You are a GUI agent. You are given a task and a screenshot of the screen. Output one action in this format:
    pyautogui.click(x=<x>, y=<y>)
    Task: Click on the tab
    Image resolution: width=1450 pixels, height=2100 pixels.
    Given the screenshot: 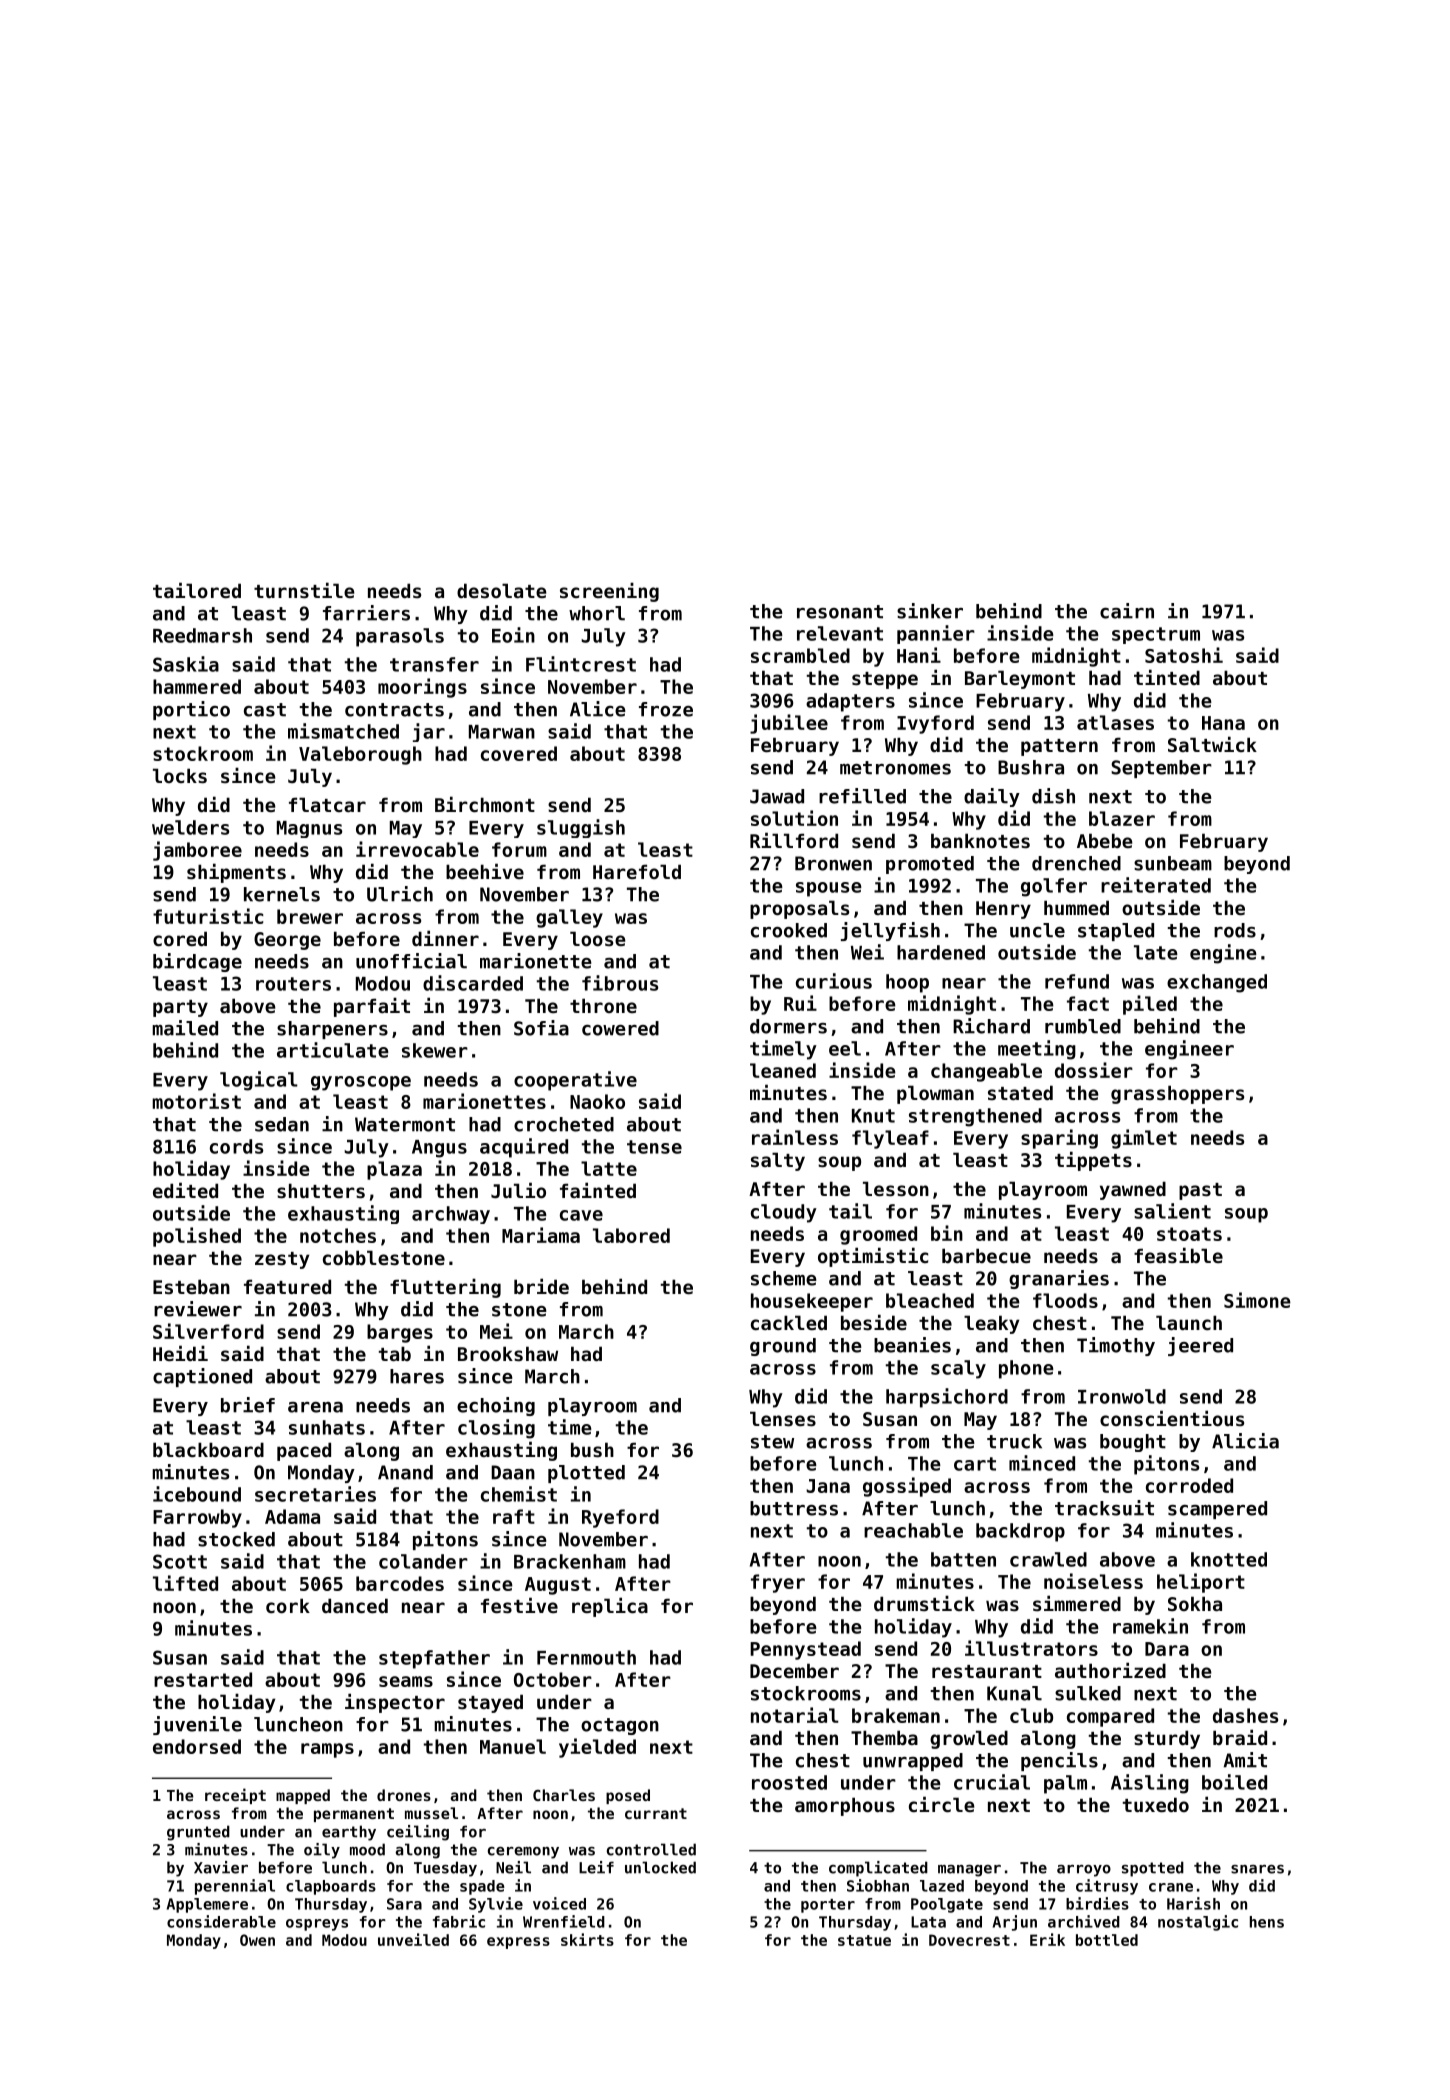 What is the action you would take?
    pyautogui.click(x=395, y=1353)
